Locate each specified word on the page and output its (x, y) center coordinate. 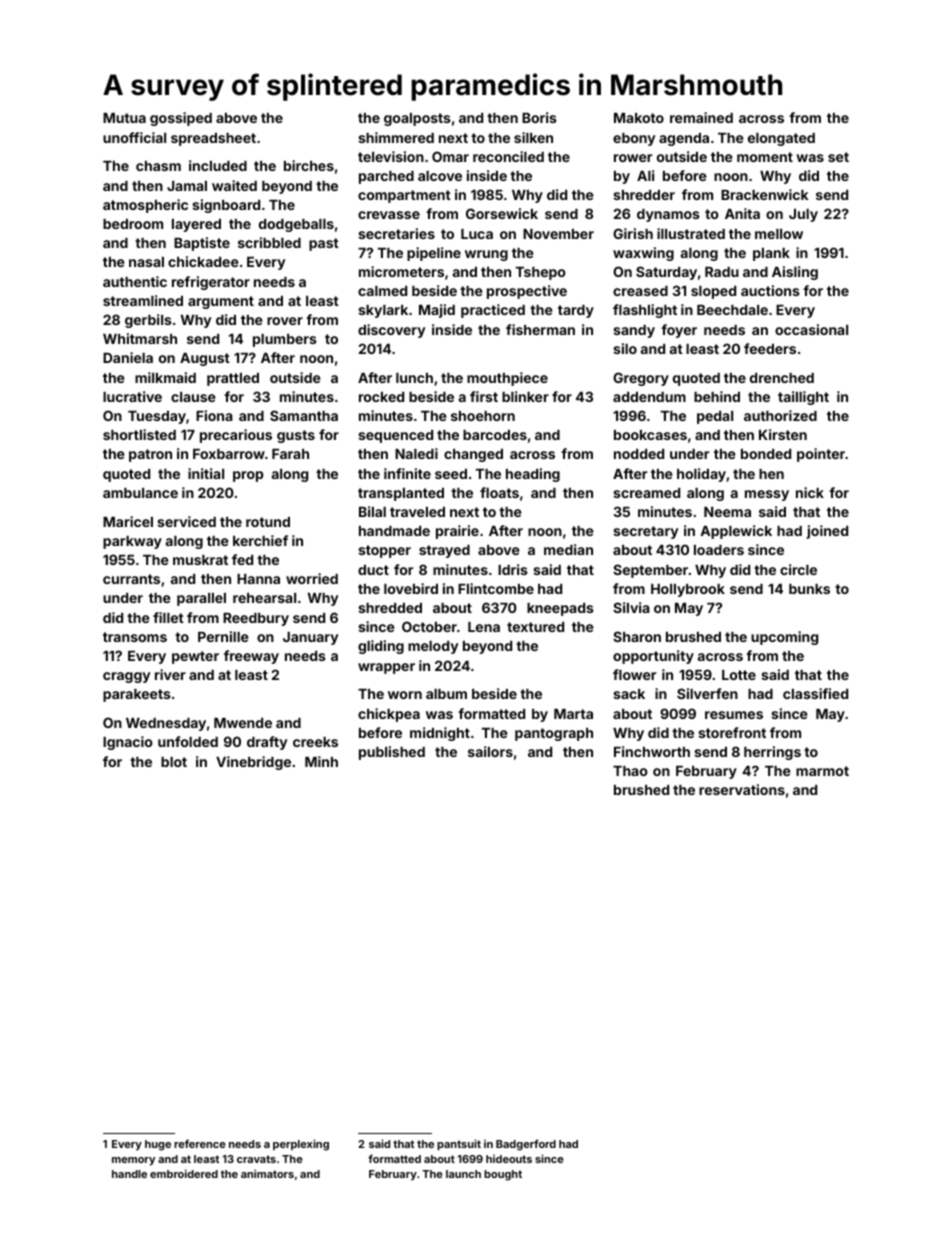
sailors (490, 751)
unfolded (188, 741)
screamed (646, 493)
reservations (742, 789)
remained (701, 117)
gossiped (181, 119)
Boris (539, 117)
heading (533, 475)
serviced (186, 521)
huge (158, 1145)
